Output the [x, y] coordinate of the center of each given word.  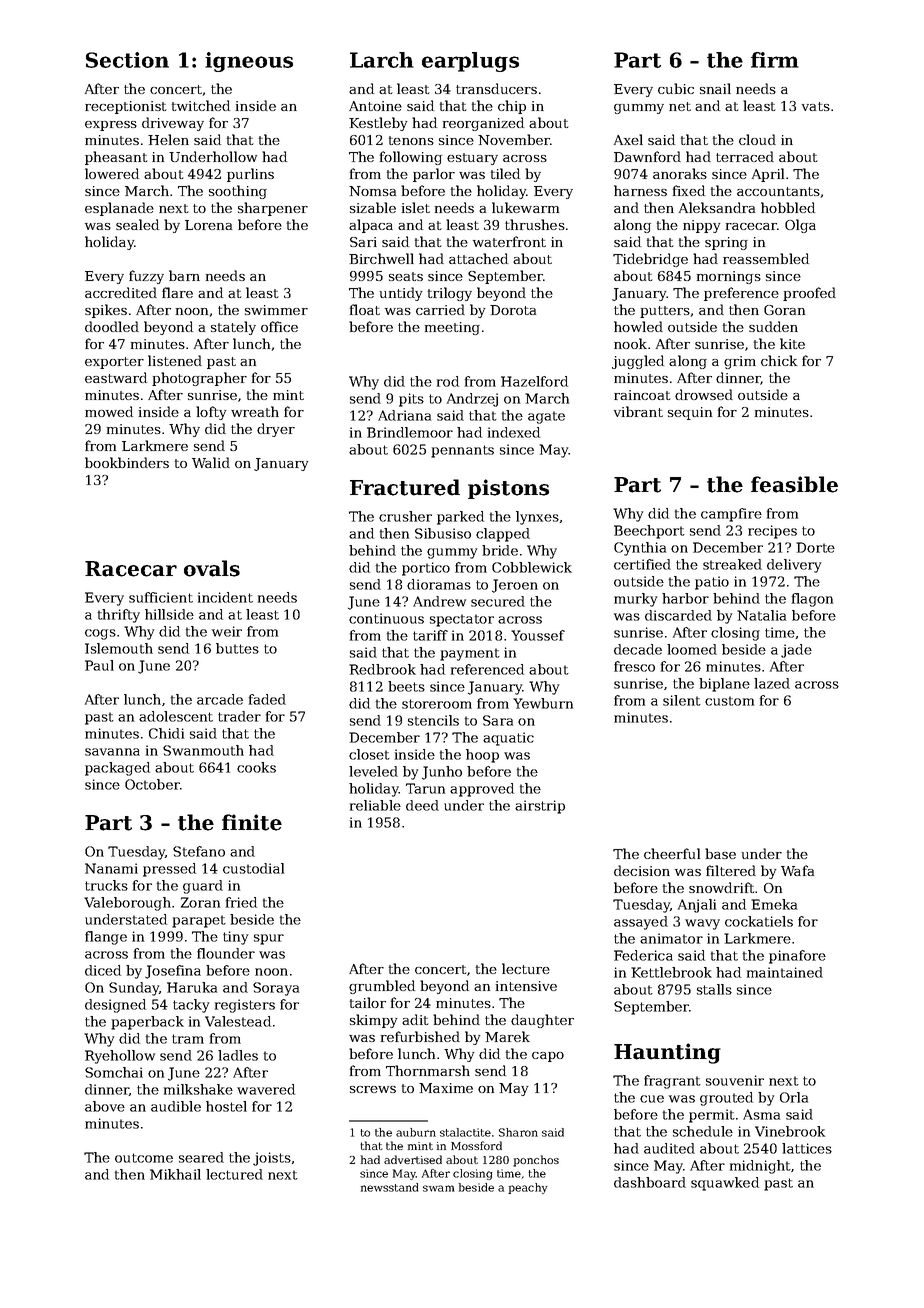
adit [415, 1019]
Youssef [538, 635]
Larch [382, 60]
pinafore [797, 957]
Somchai [114, 1072]
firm [775, 60]
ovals [212, 568]
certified [642, 564]
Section [127, 60]
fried [241, 902]
